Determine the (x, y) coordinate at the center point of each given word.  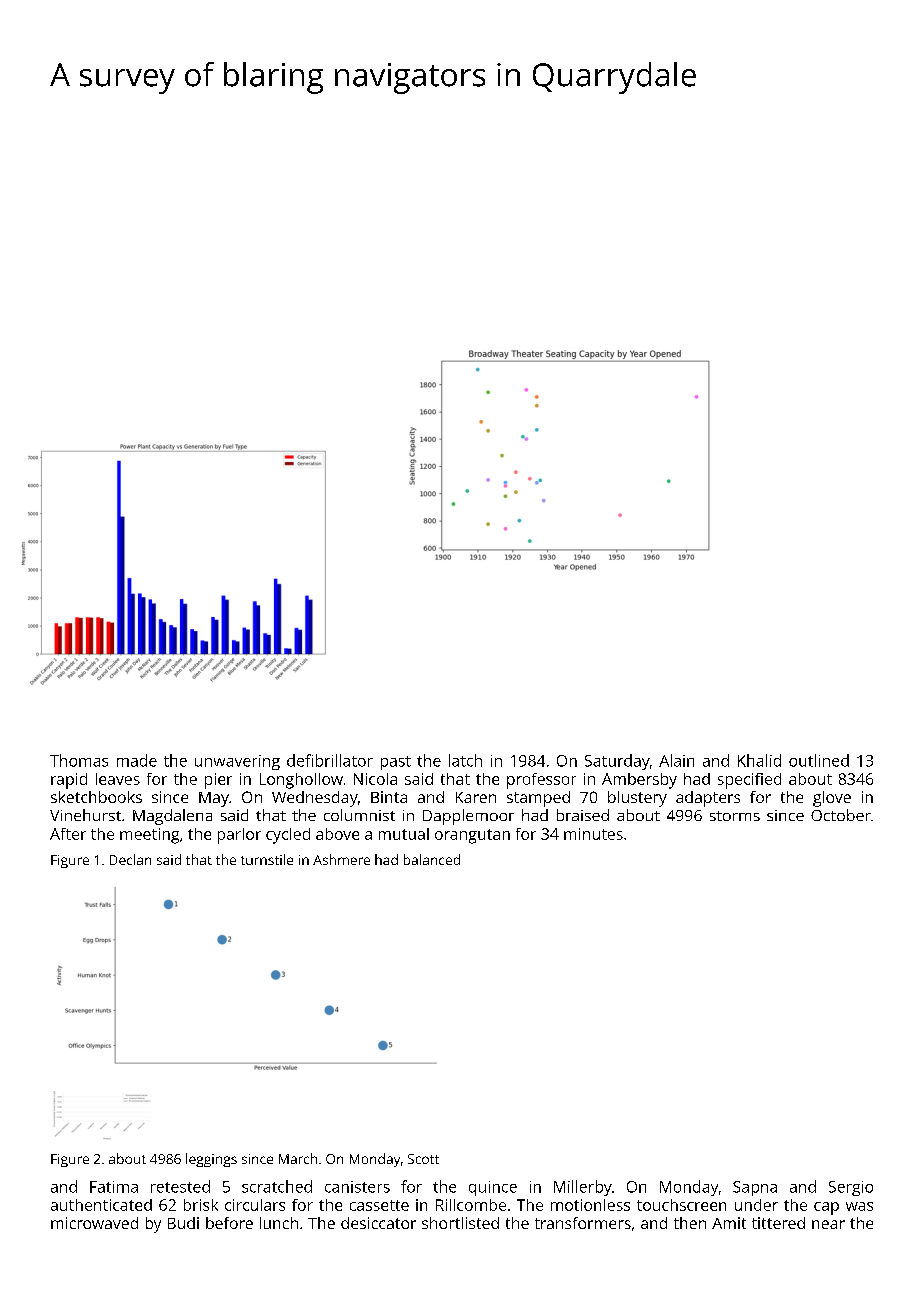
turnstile (267, 859)
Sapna (755, 1188)
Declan (130, 859)
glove (832, 799)
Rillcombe (471, 1205)
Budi (183, 1223)
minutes (593, 834)
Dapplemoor (468, 817)
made (137, 760)
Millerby (583, 1188)
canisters (357, 1187)
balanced (432, 859)
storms (735, 816)
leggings (211, 1160)
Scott (423, 1159)
